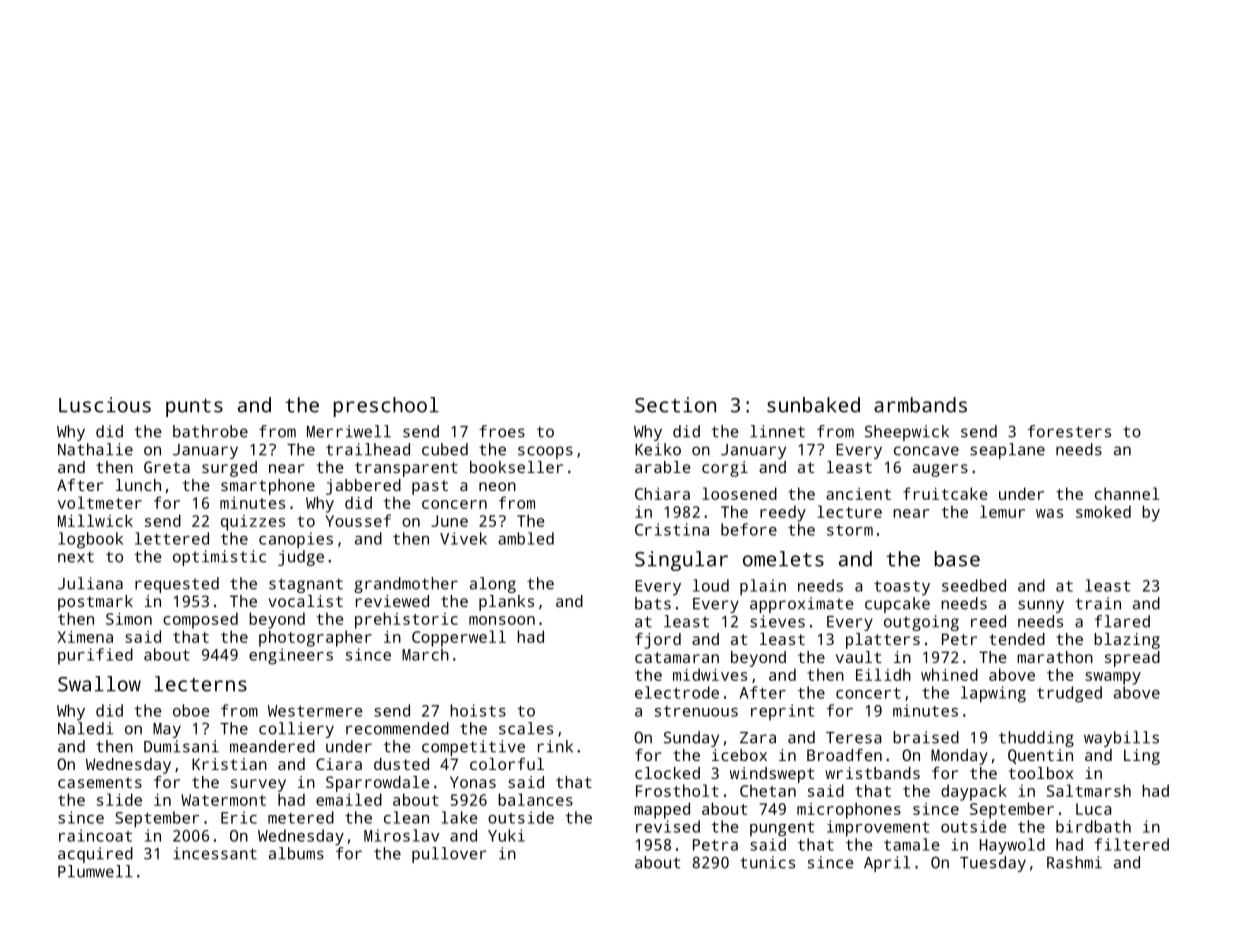 Image resolution: width=1233 pixels, height=952 pixels. I want to click on Nathalie, so click(95, 449).
